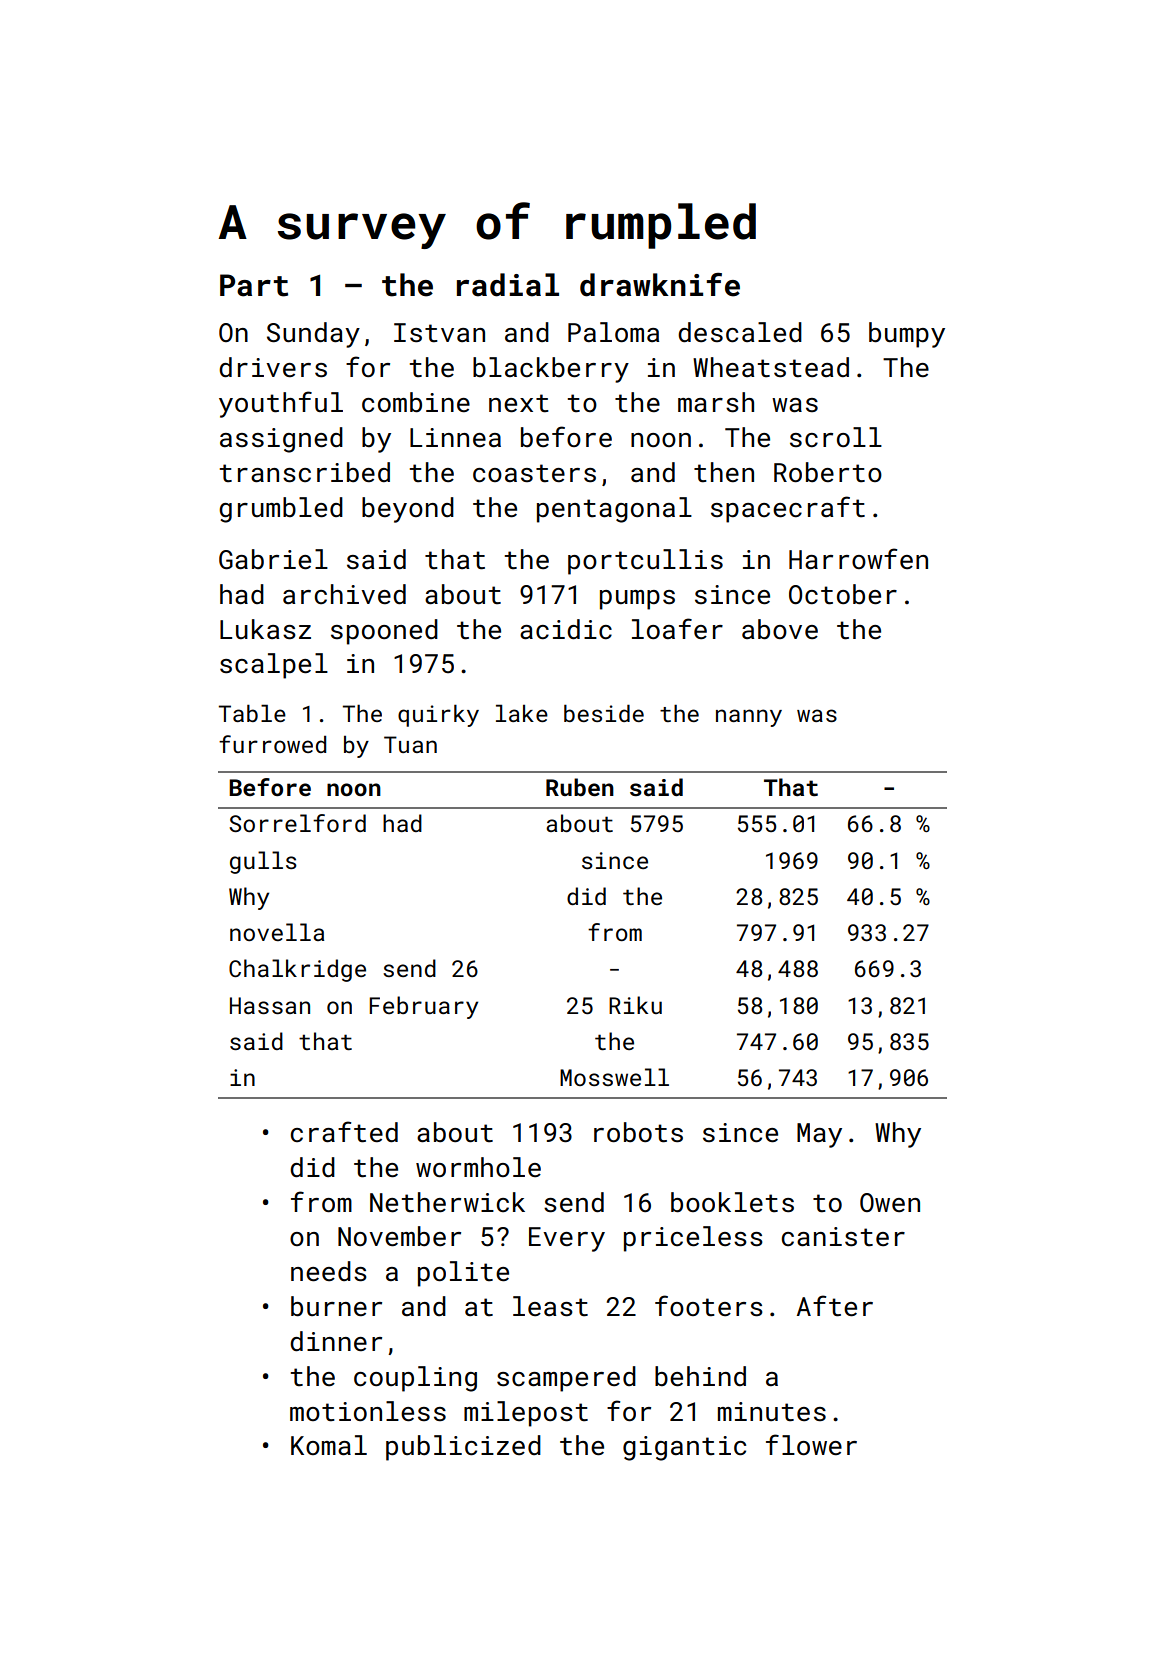  What do you see at coordinates (907, 335) in the screenshot?
I see `bumpy` at bounding box center [907, 335].
